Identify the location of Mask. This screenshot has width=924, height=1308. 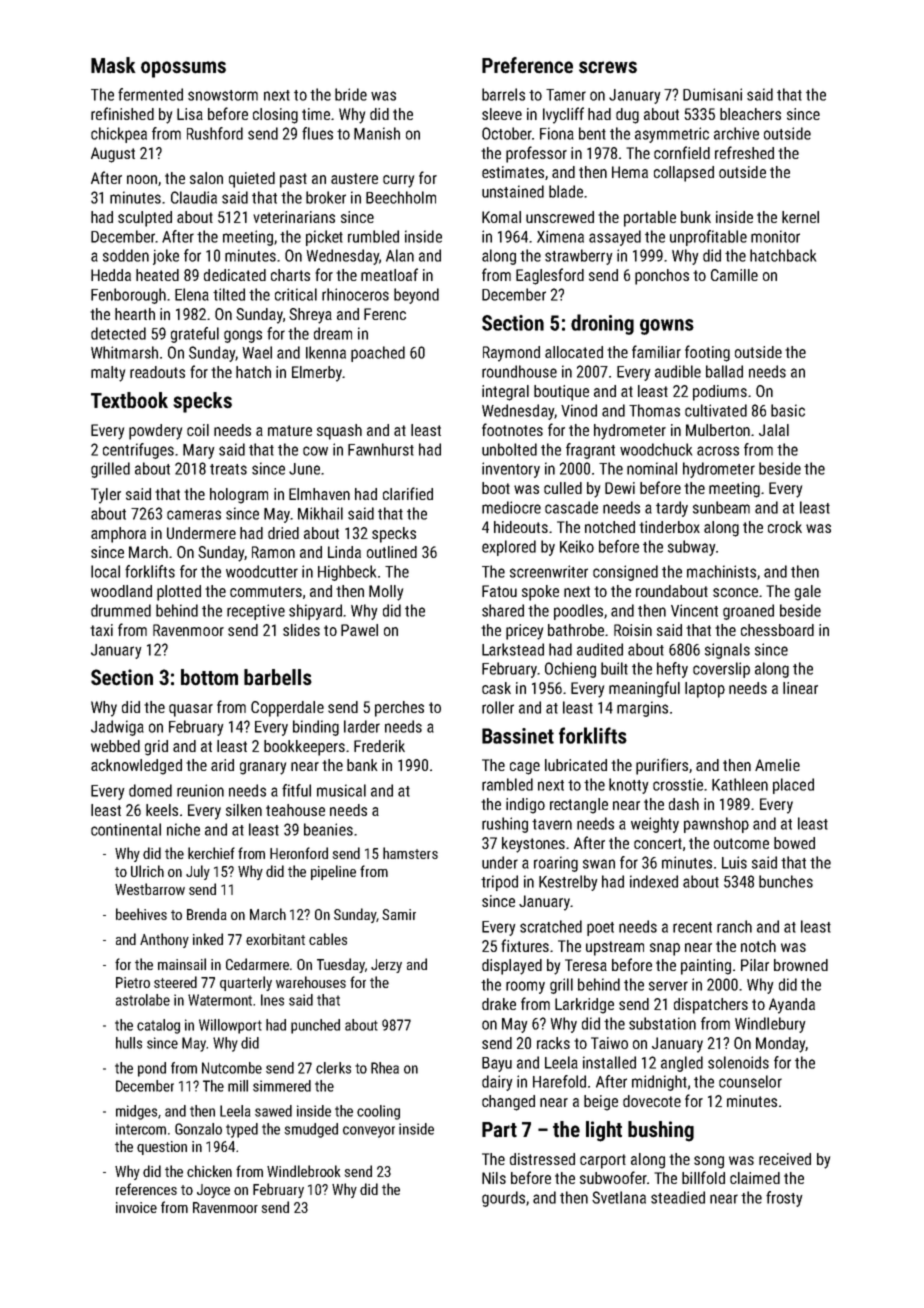
(113, 65).
